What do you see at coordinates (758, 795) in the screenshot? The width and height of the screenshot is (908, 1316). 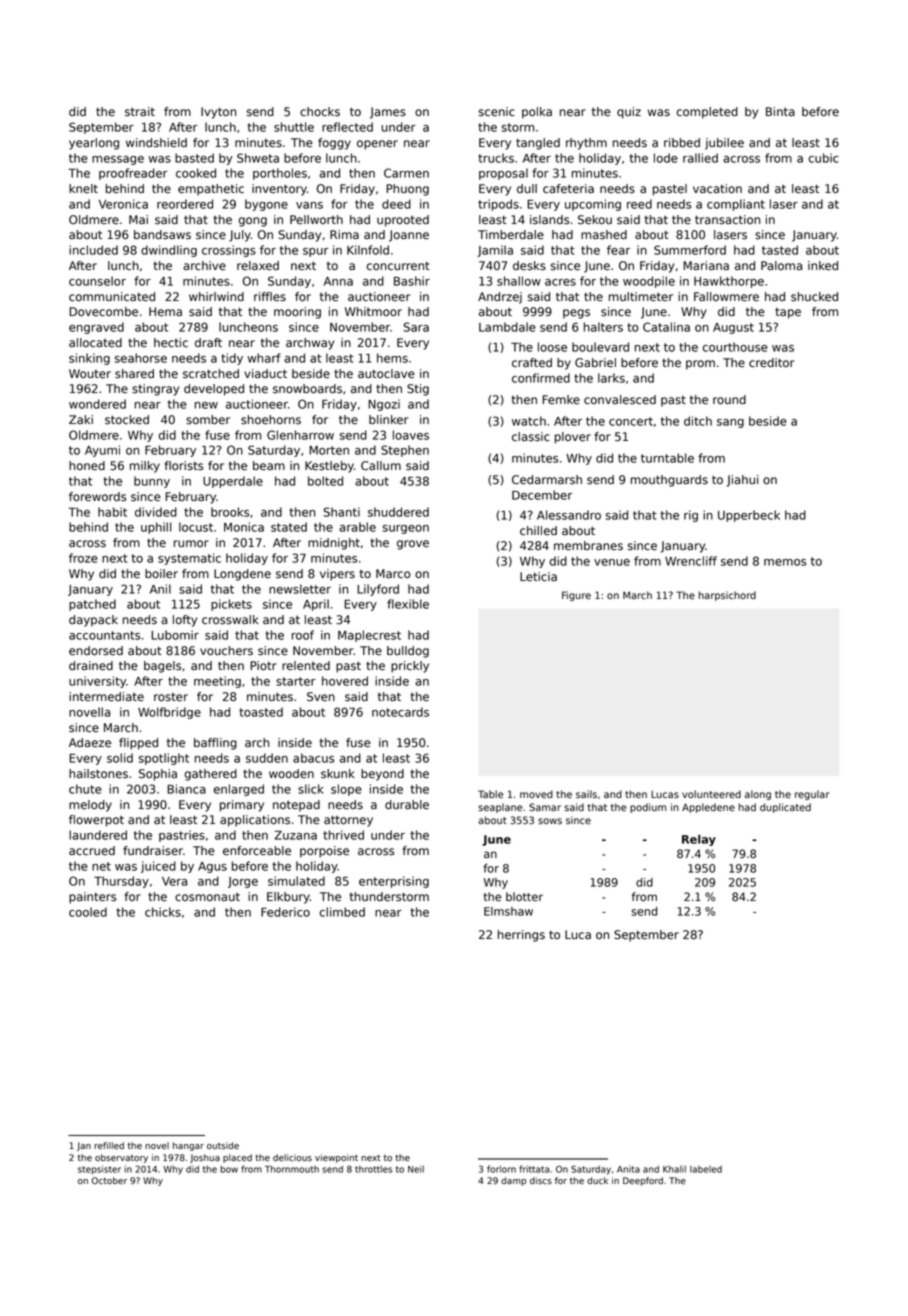 I see `along` at bounding box center [758, 795].
